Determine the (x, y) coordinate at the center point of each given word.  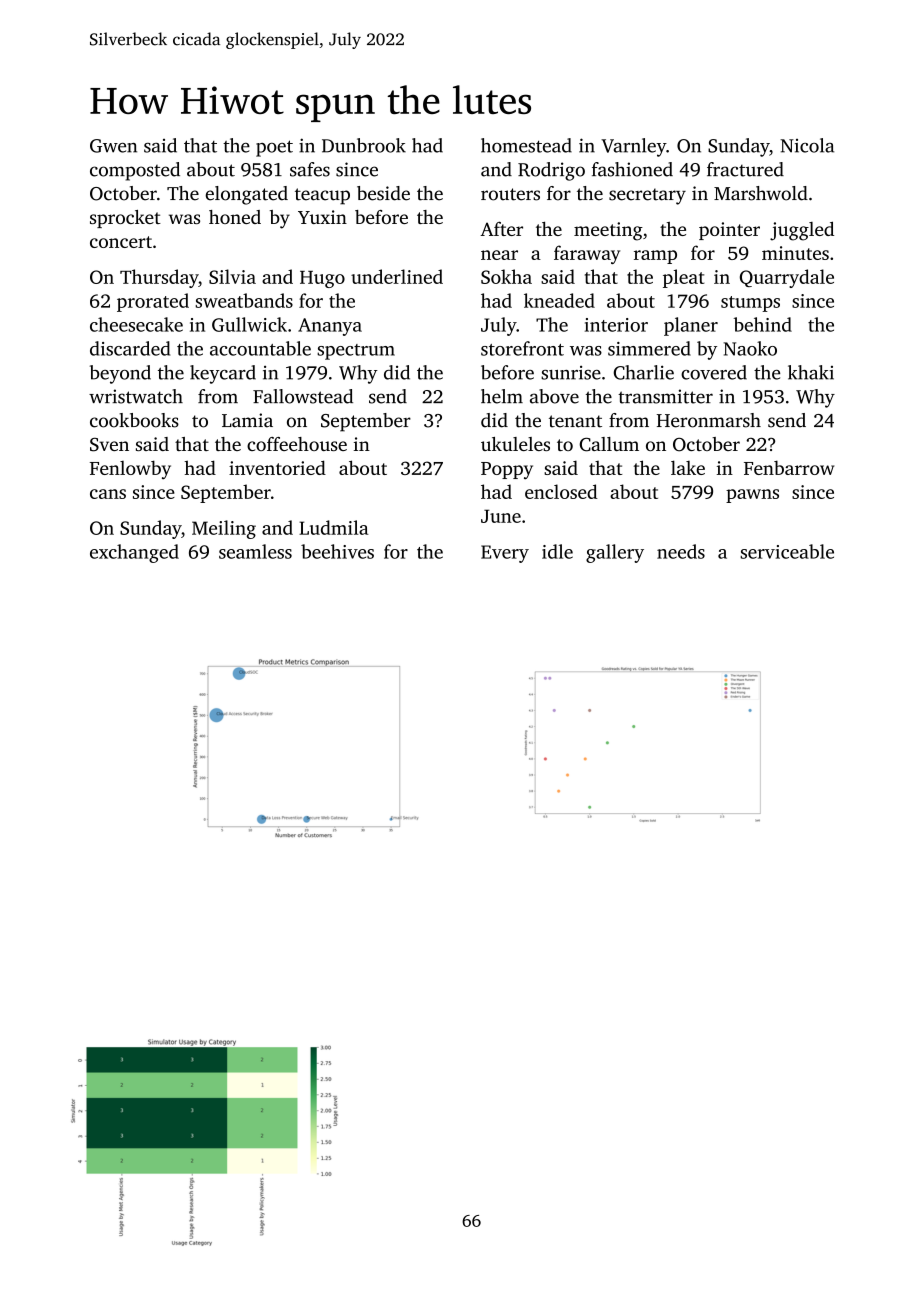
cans (108, 494)
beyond (120, 374)
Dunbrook (364, 145)
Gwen (113, 146)
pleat (683, 278)
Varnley (633, 147)
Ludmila (334, 527)
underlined (397, 276)
